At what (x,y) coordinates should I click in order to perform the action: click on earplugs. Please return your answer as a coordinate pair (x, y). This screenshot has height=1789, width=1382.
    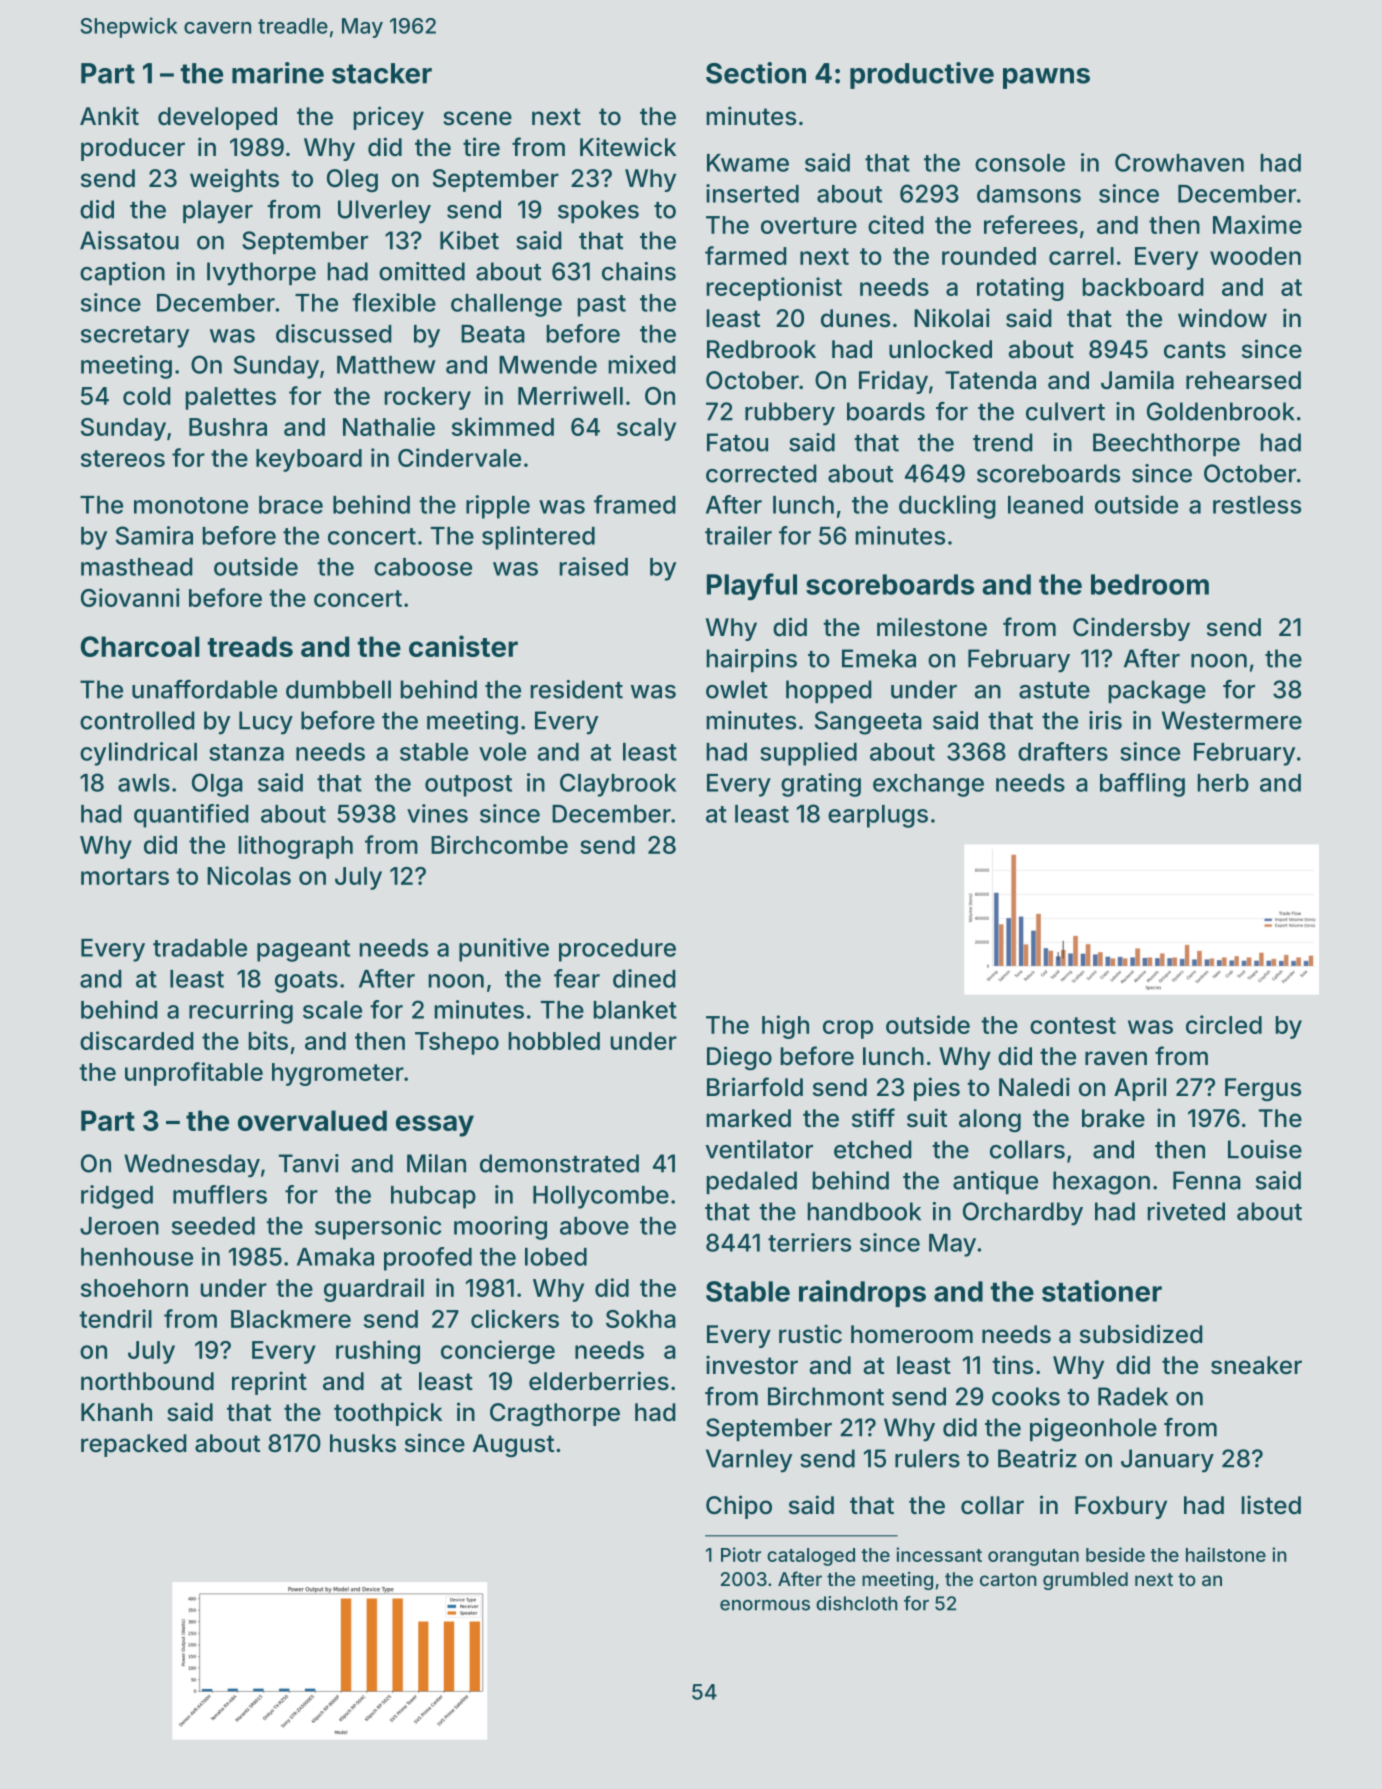
    Looking at the image, I should click on (878, 816).
